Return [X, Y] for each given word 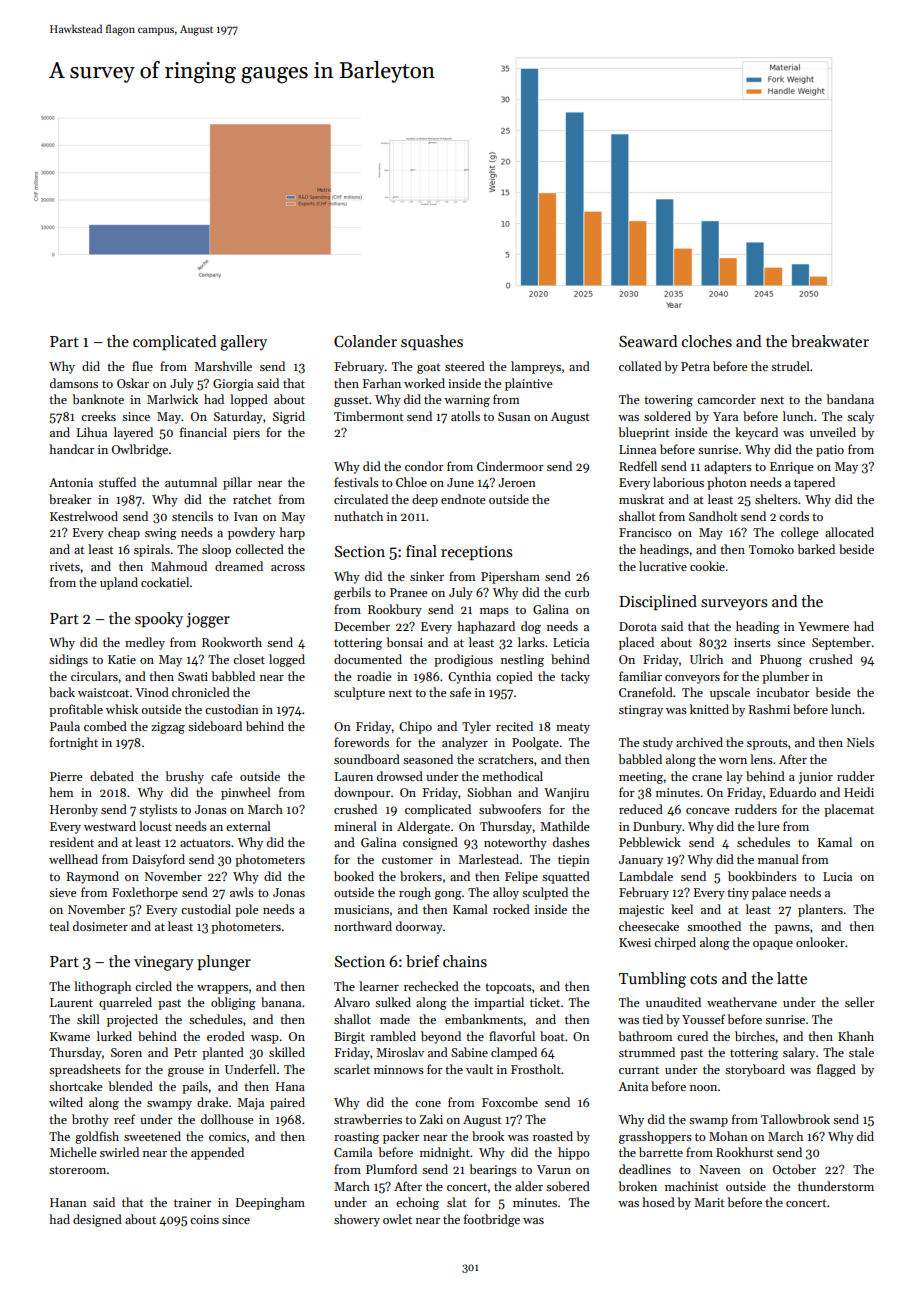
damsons [74, 383]
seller [860, 1002]
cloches [707, 341]
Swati [193, 676]
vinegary [164, 963]
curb [577, 592]
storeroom [77, 1170]
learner [379, 986]
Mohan [728, 1136]
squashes [432, 342]
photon [727, 483]
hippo [574, 1153]
